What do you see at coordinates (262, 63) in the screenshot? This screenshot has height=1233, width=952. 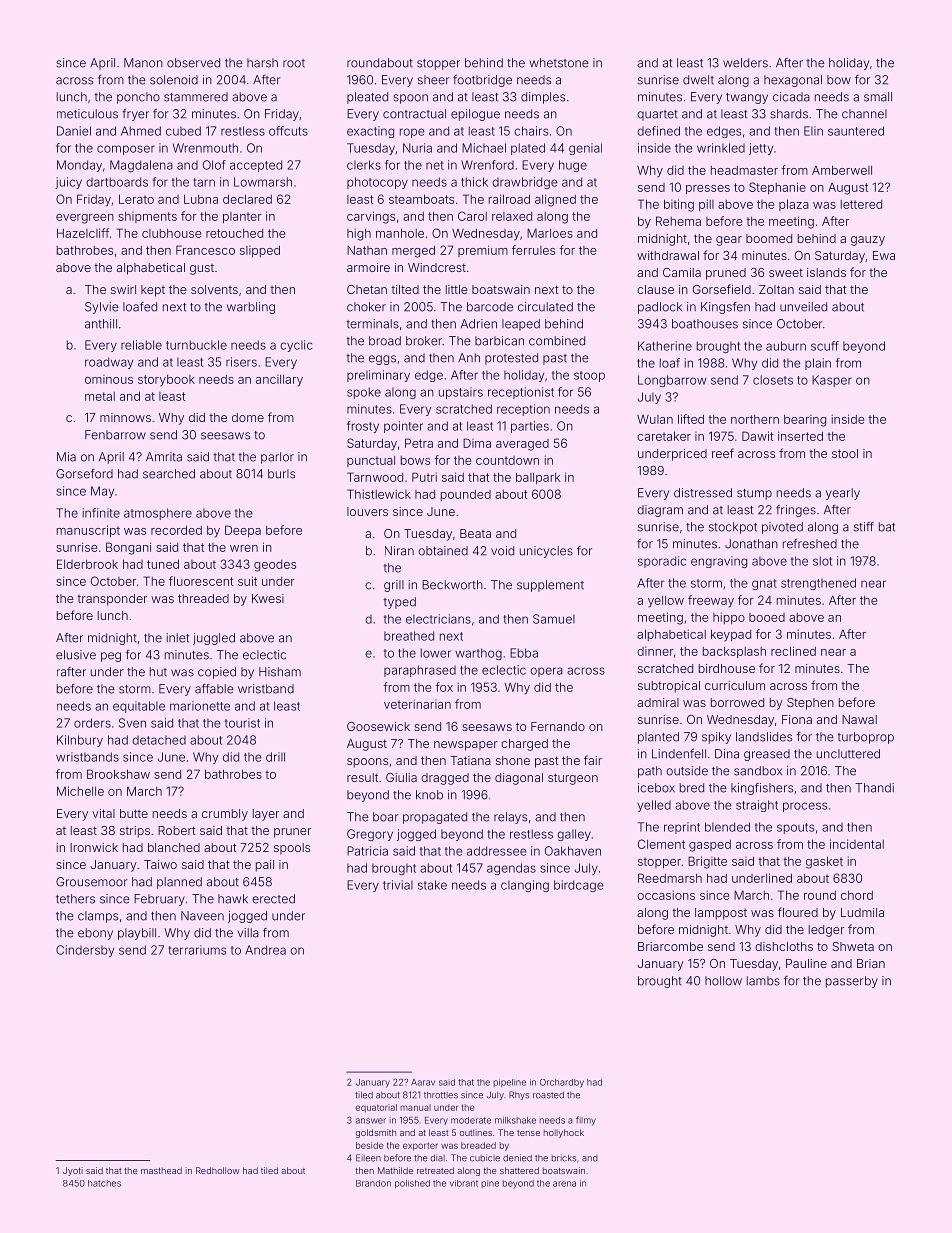 I see `harsh` at bounding box center [262, 63].
